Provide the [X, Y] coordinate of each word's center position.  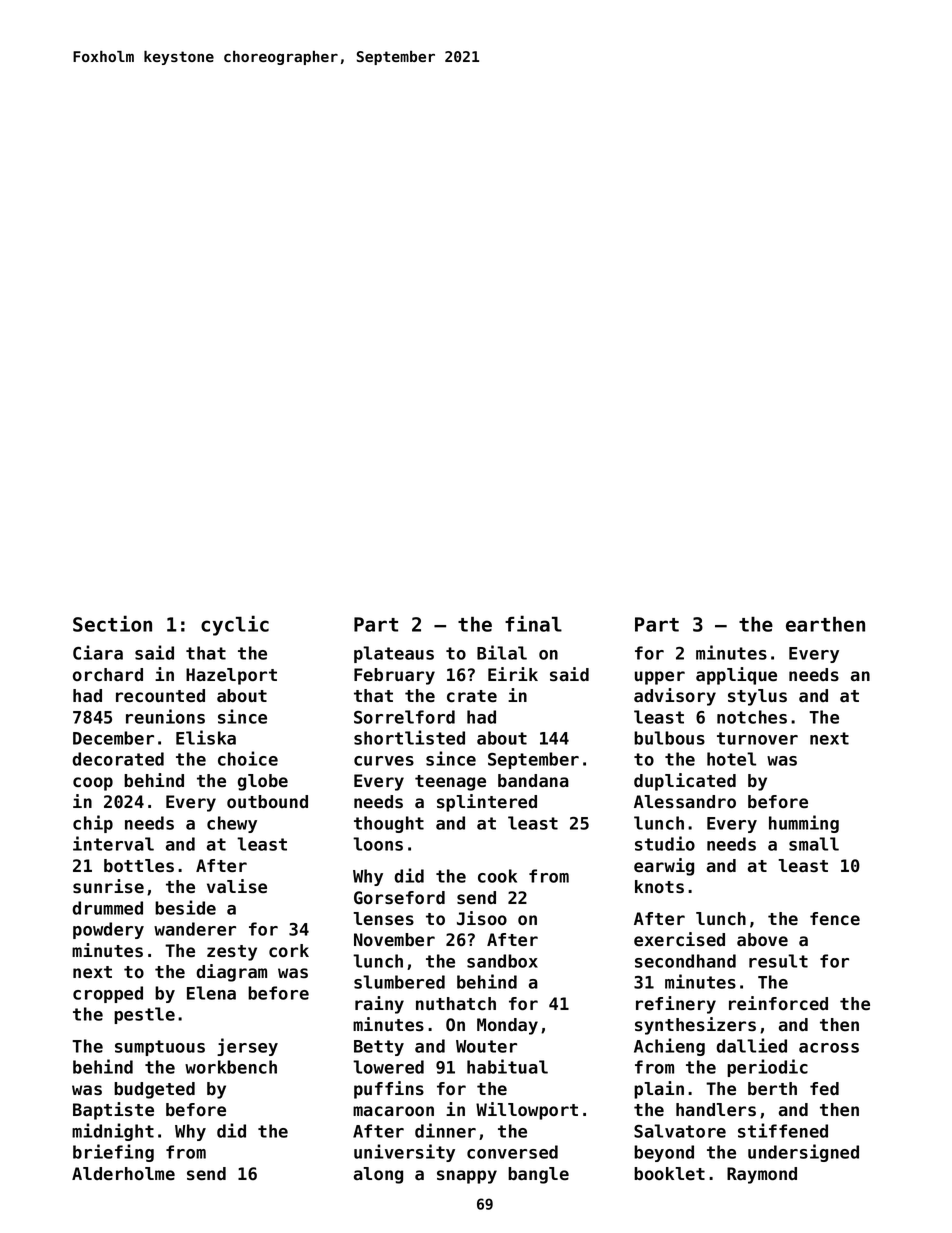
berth [772, 1088]
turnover [757, 738]
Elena [211, 993]
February [394, 676]
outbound [267, 802]
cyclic [235, 625]
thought [389, 824]
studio [665, 843]
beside [185, 907]
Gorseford [399, 898]
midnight [113, 1132]
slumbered [399, 982]
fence [835, 919]
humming [804, 824]
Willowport [527, 1111]
